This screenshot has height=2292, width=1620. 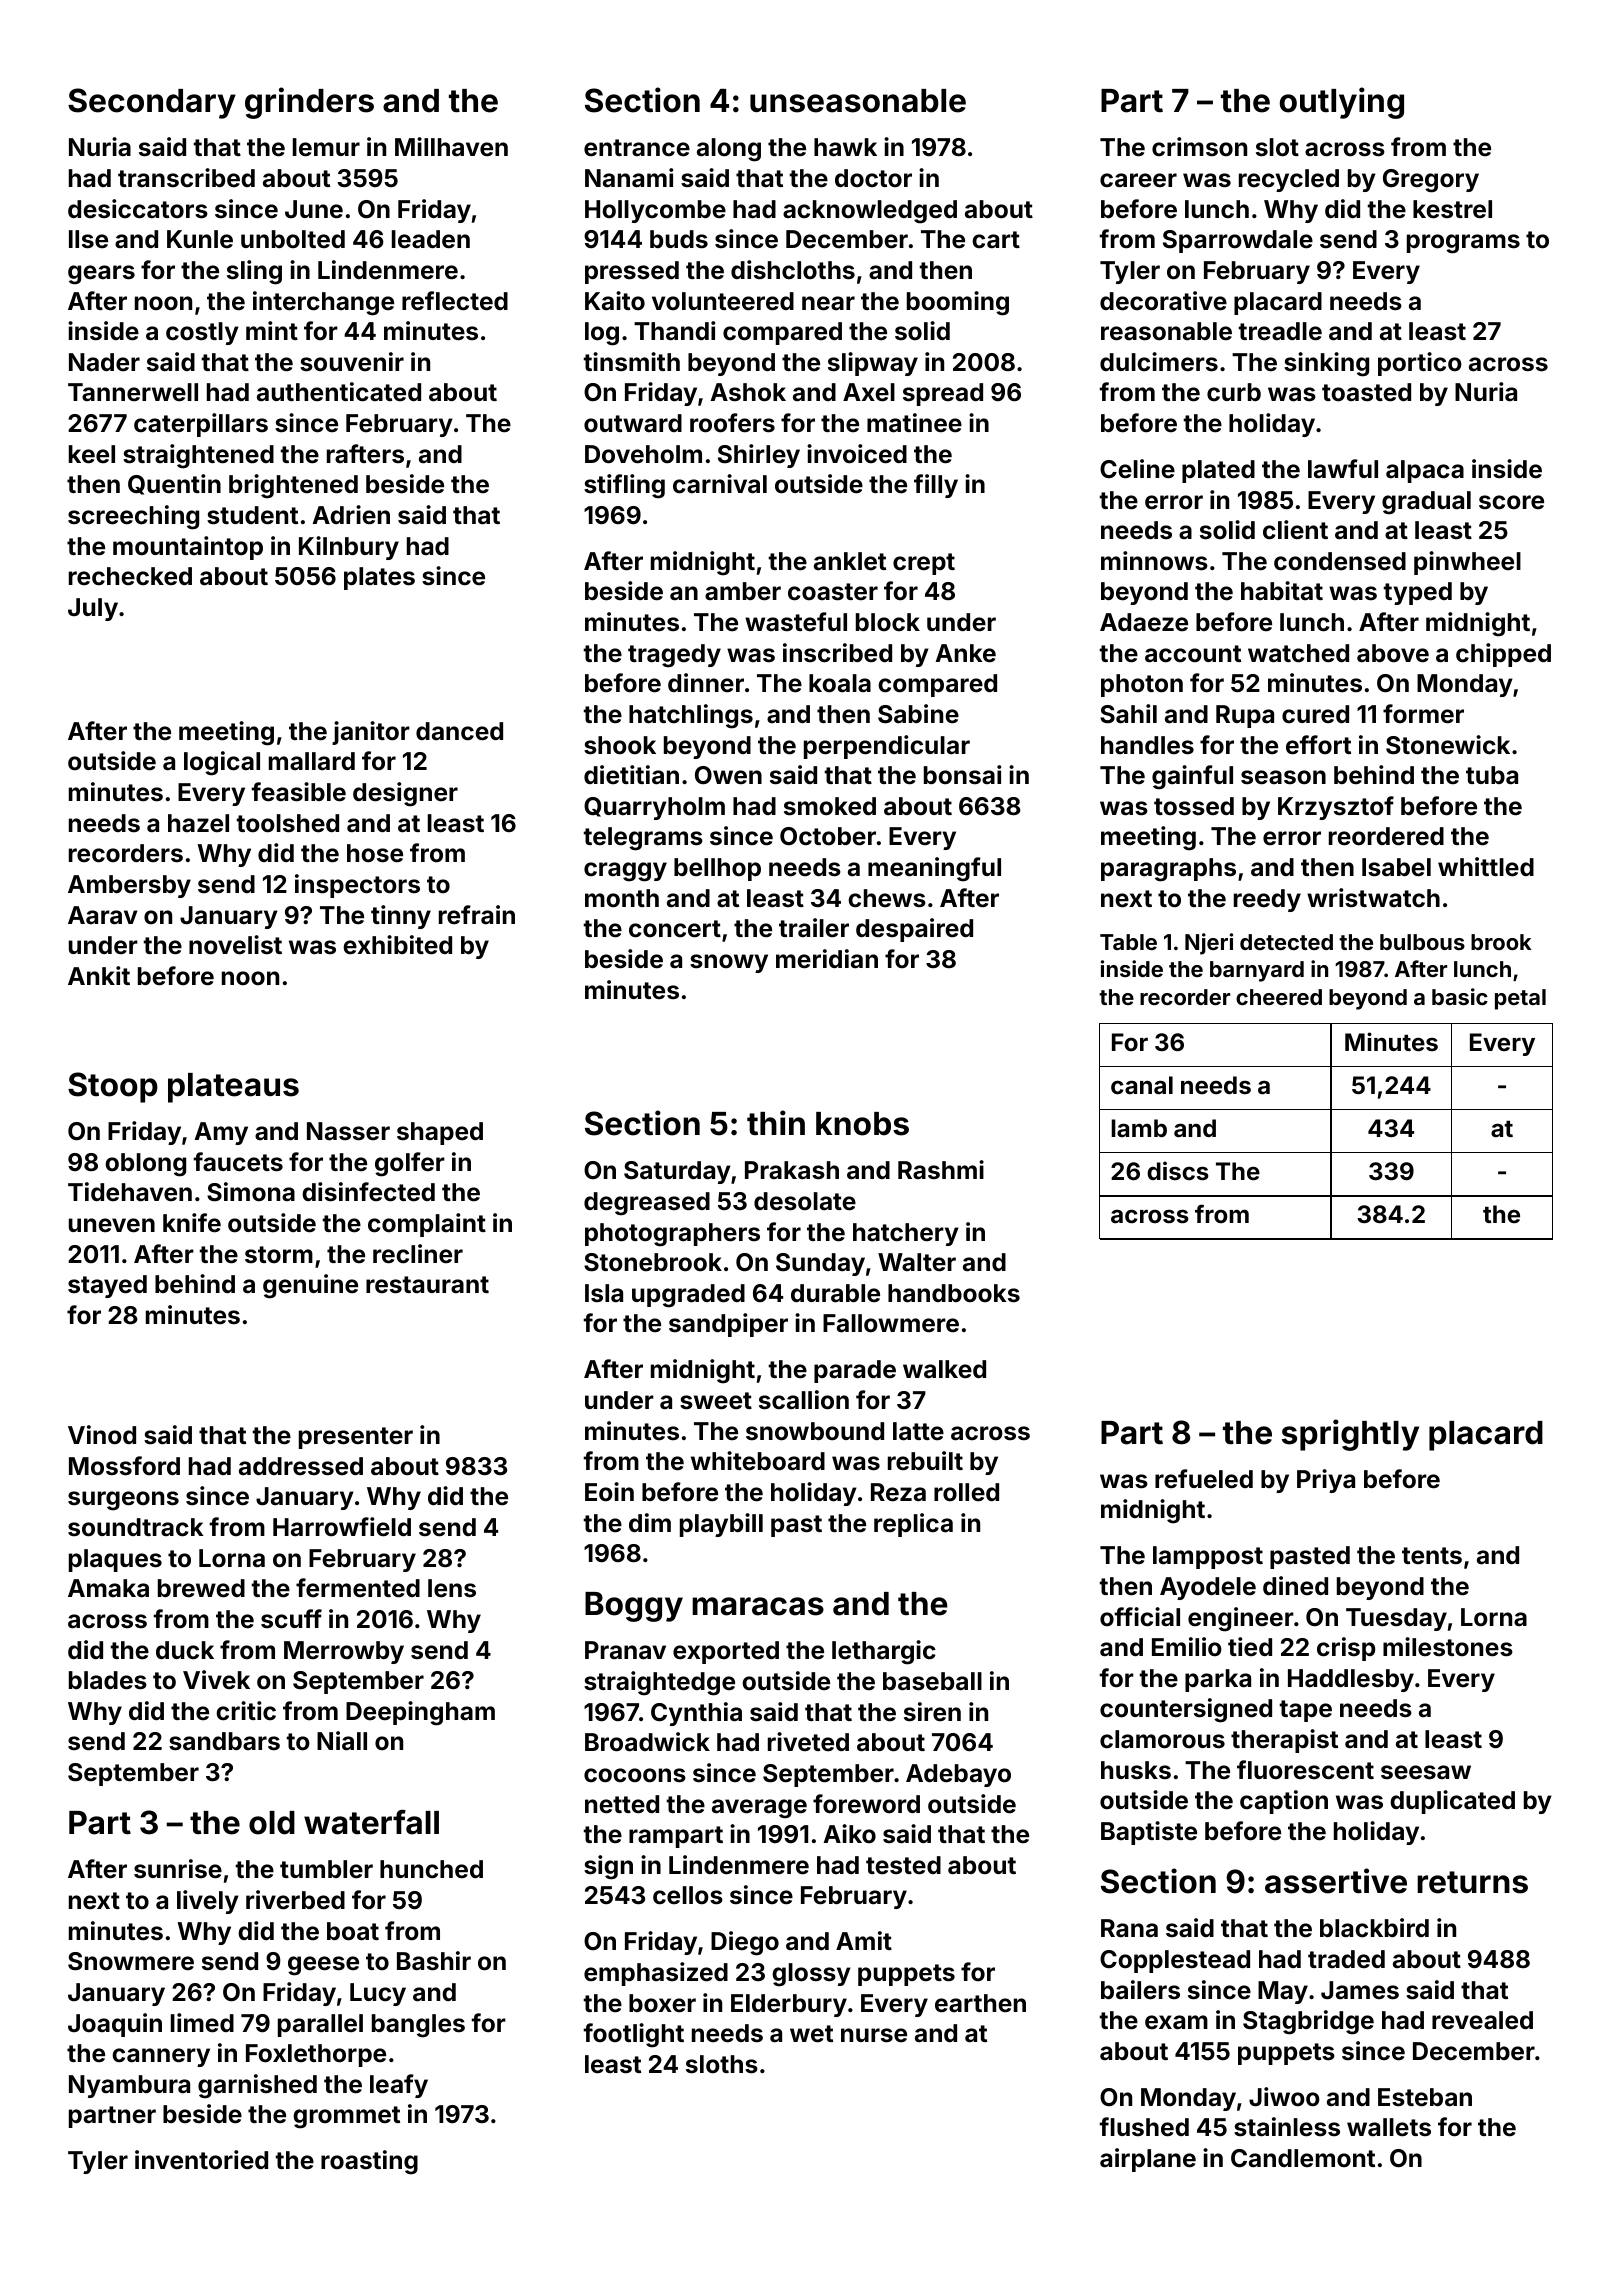 What do you see at coordinates (1342, 103) in the screenshot?
I see `outlying` at bounding box center [1342, 103].
